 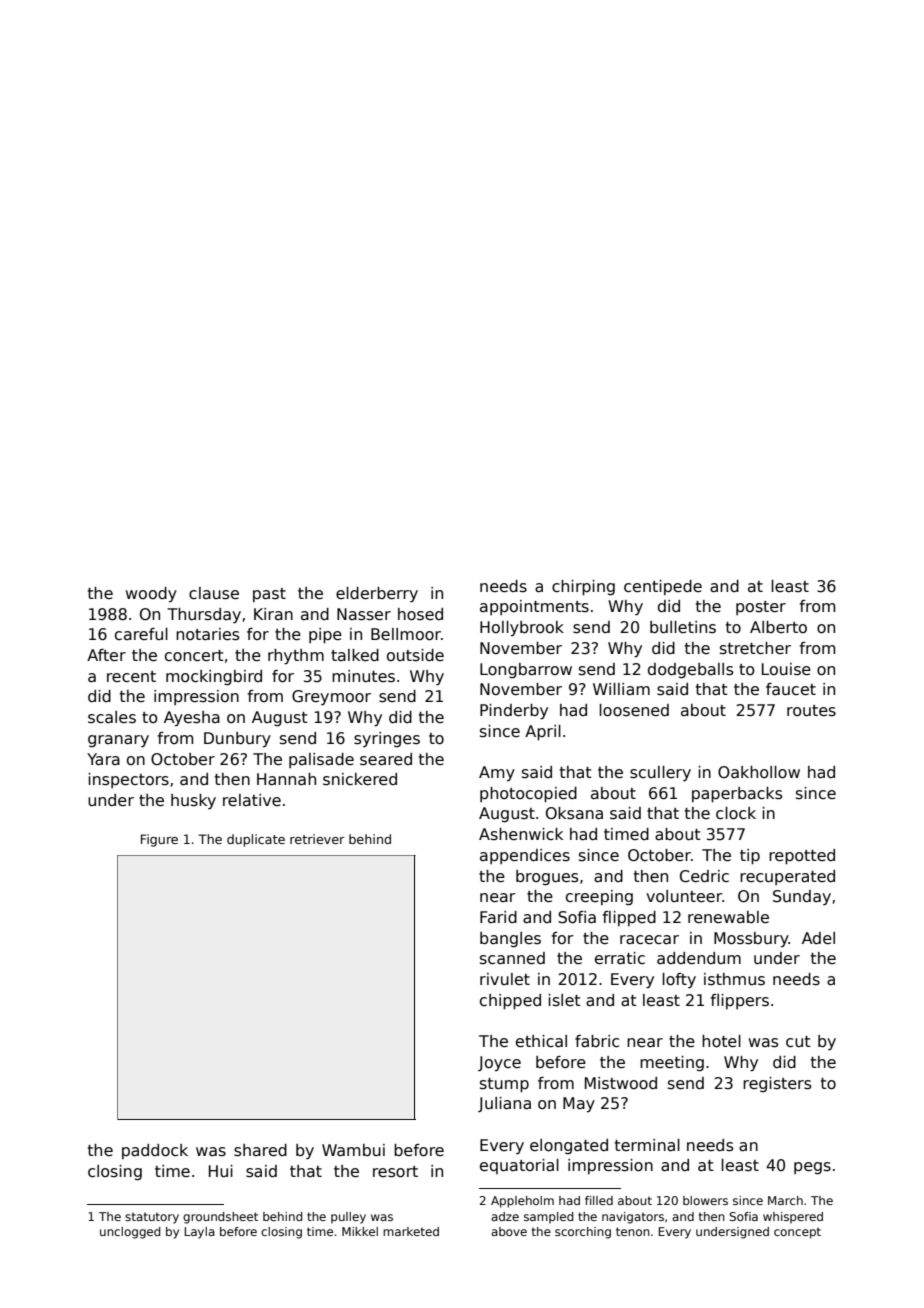 I want to click on Oksana, so click(x=574, y=813).
